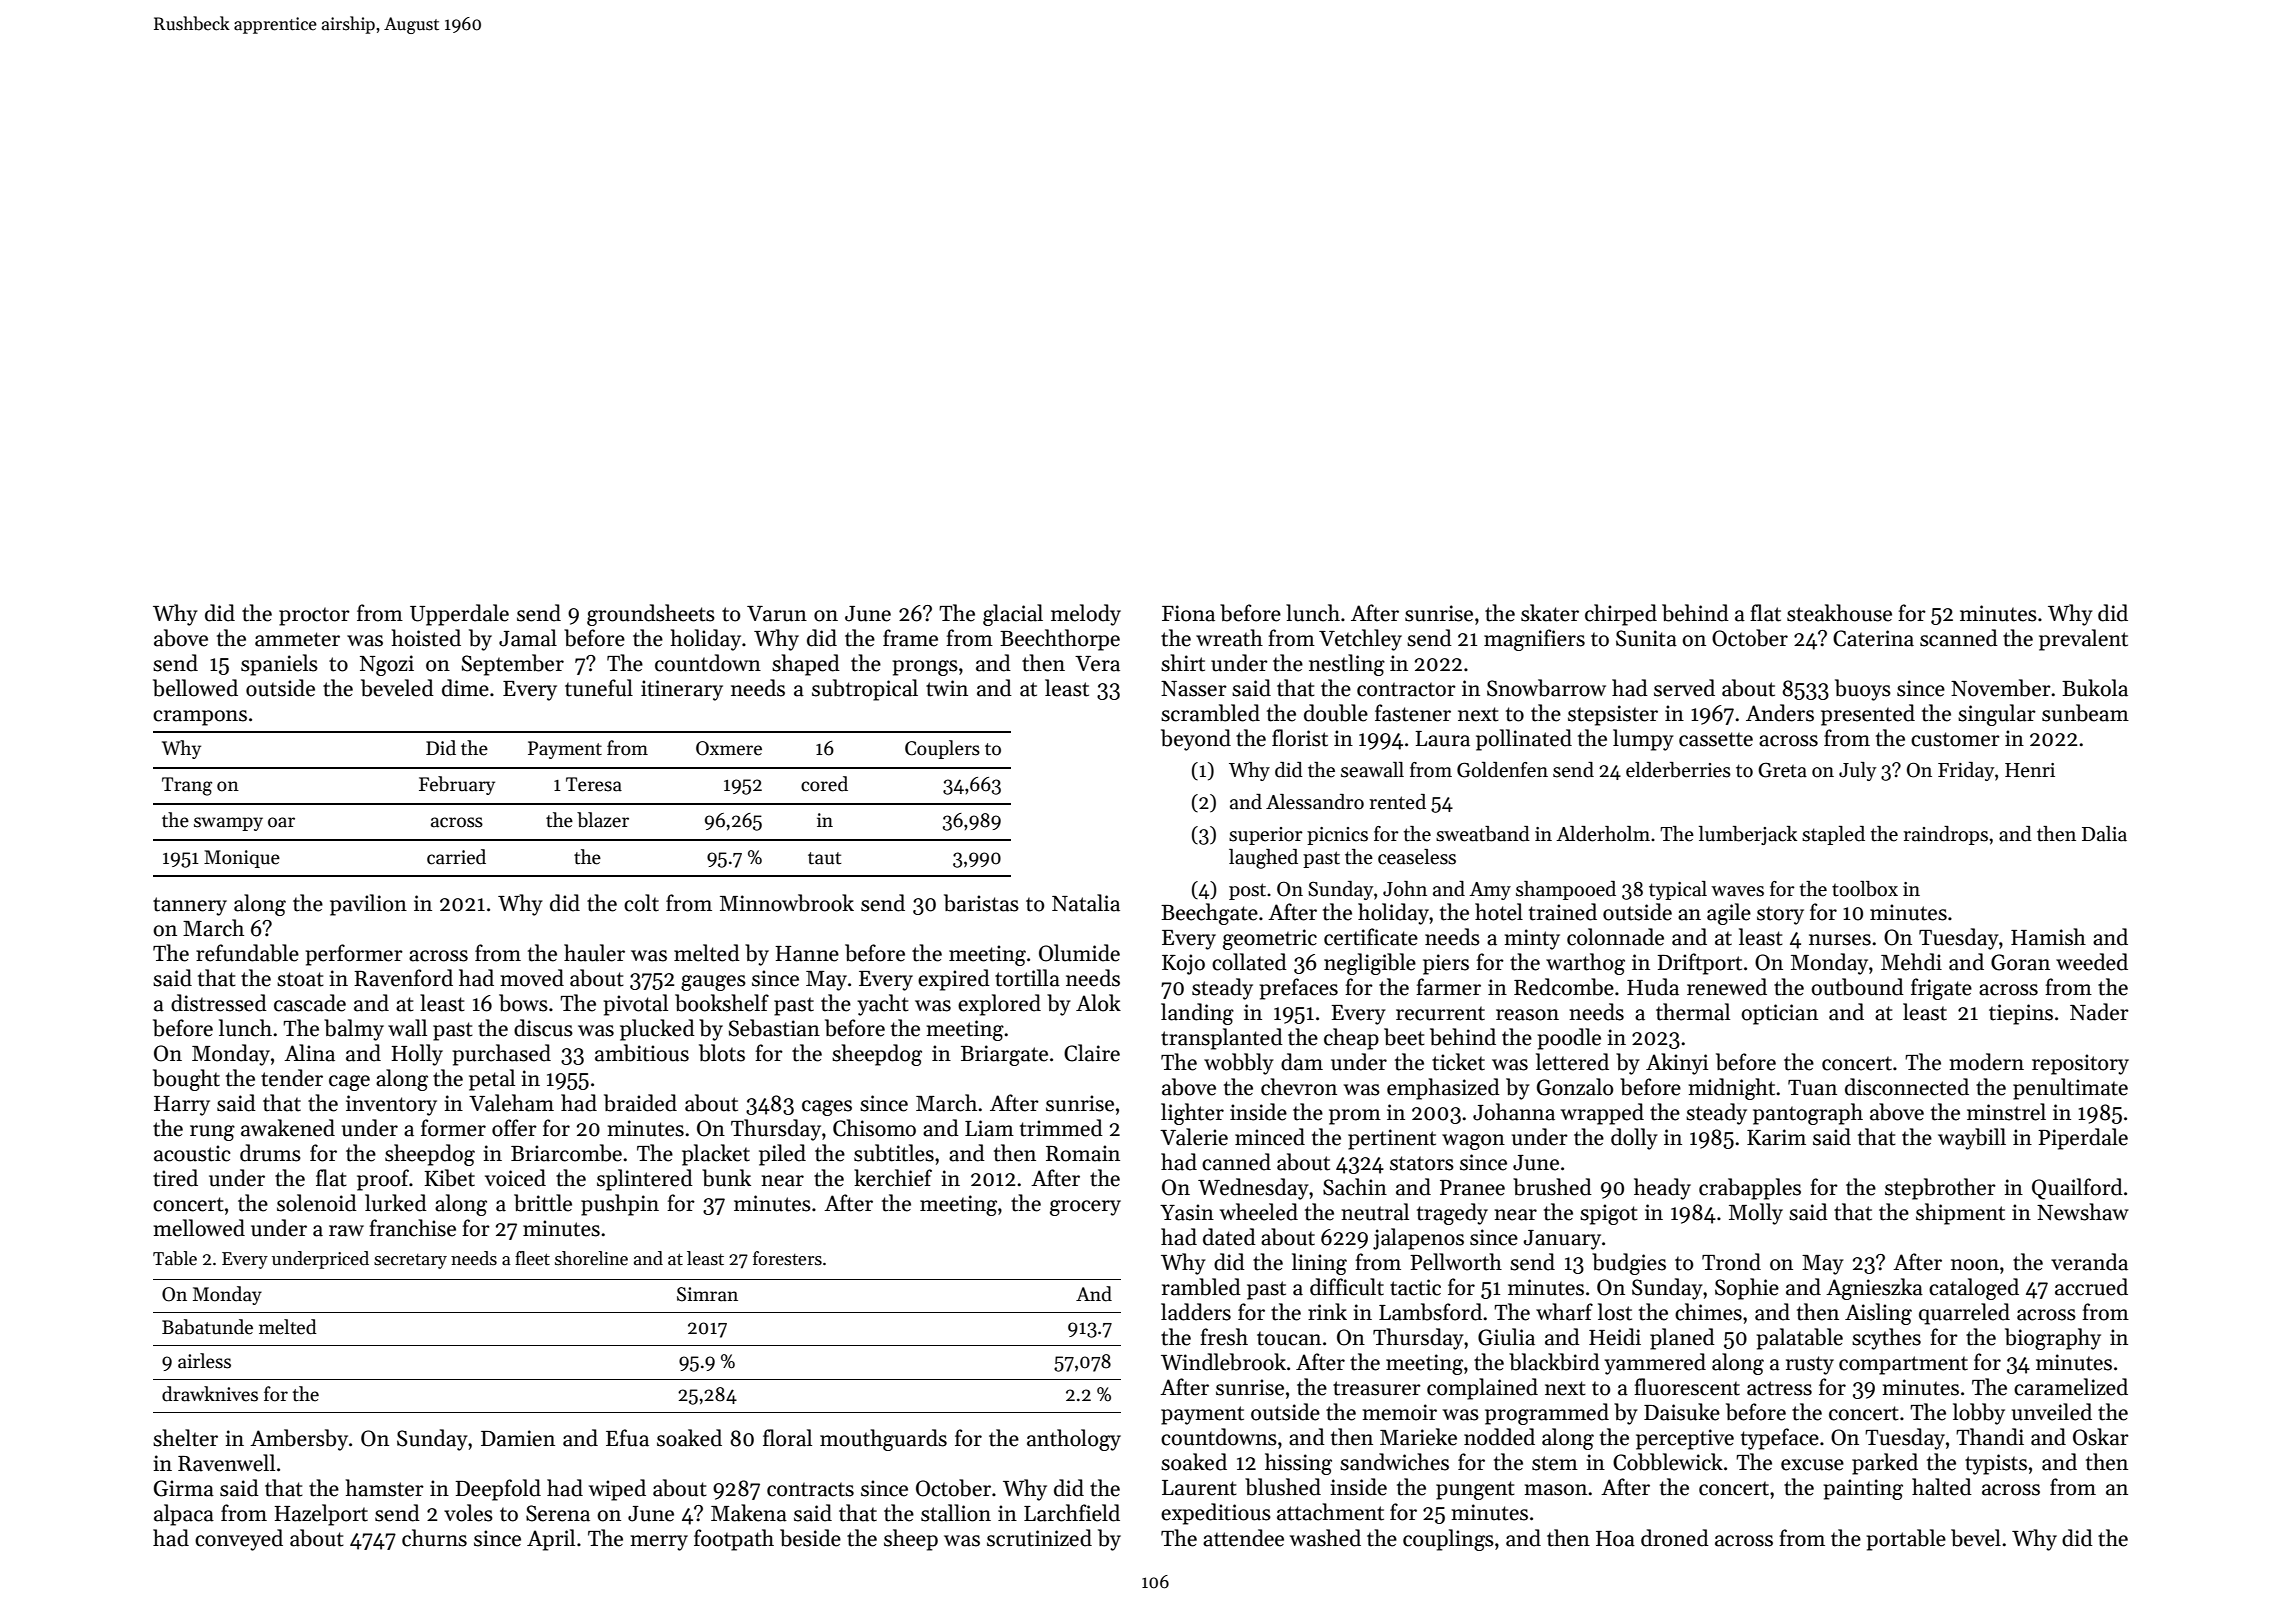 Image resolution: width=2282 pixels, height=1614 pixels. Describe the element at coordinates (219, 1003) in the screenshot. I see `distressed` at that location.
